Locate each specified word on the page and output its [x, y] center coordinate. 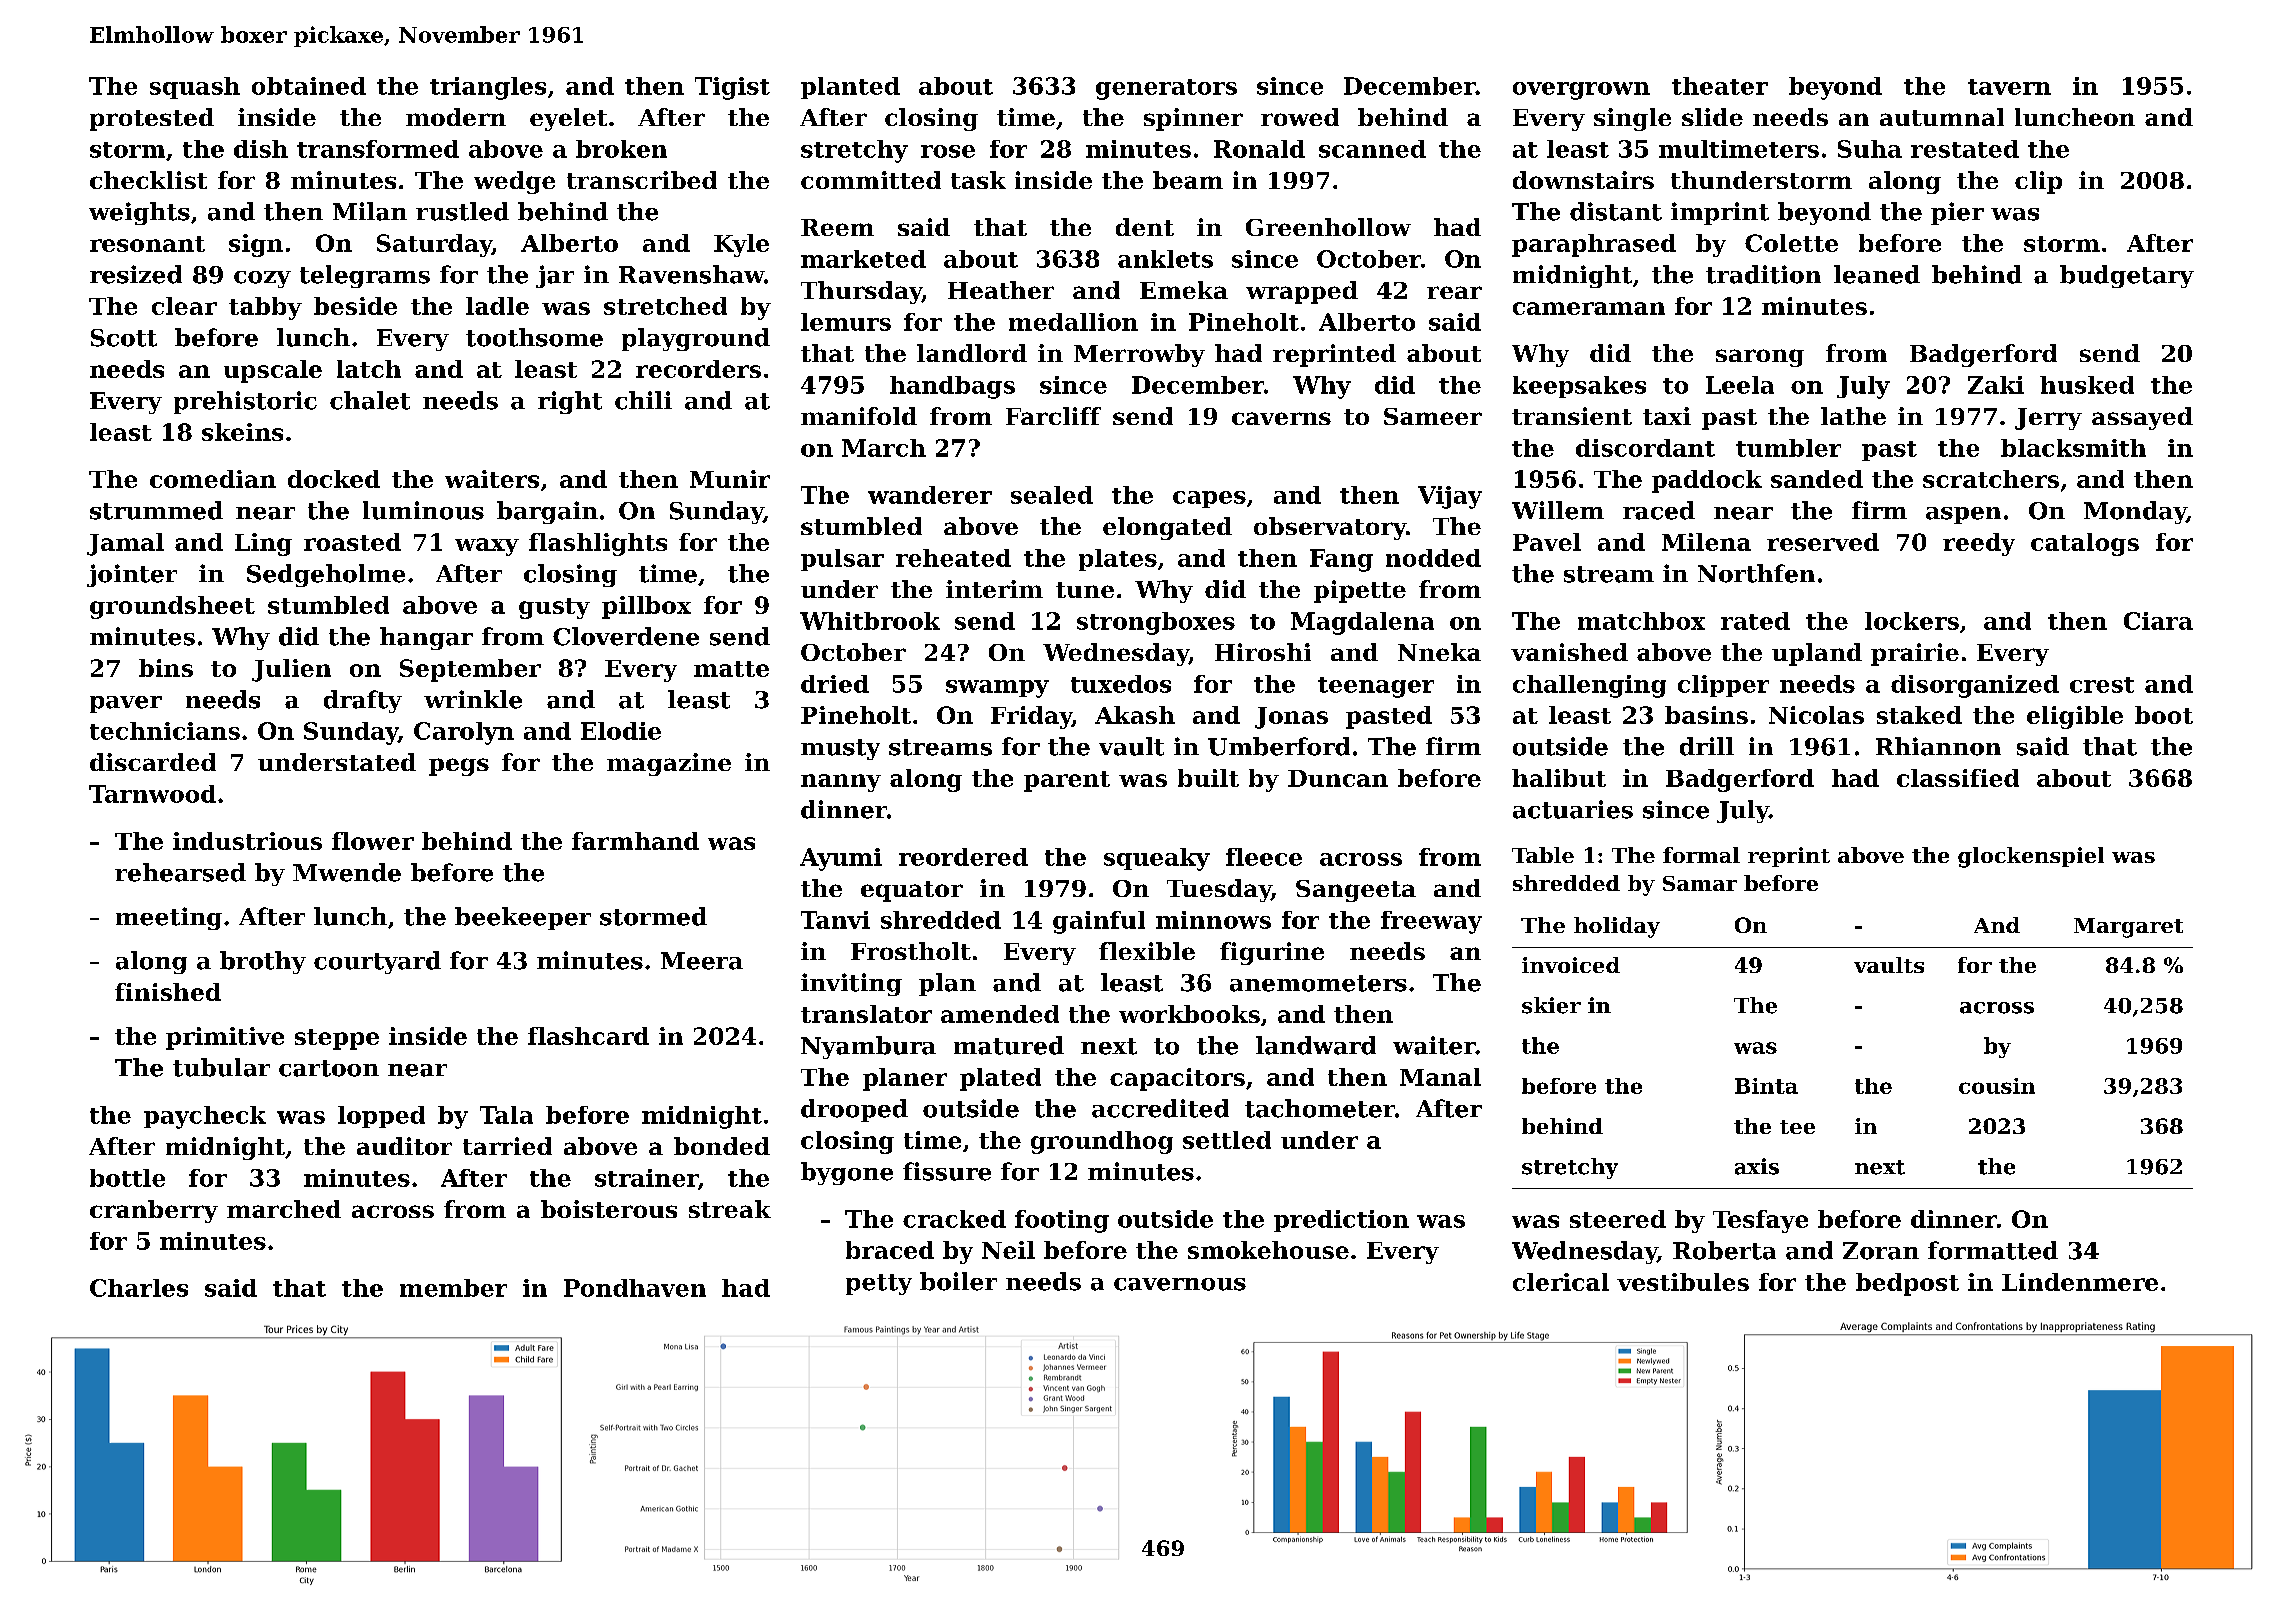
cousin [1997, 1086]
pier [1957, 213]
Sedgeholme [326, 575]
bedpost [1907, 1284]
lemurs [846, 322]
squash [195, 88]
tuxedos [1121, 684]
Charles [139, 1288]
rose [948, 151]
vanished [1569, 652]
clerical [1561, 1282]
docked [334, 479]
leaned [1877, 274]
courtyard [377, 962]
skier [1551, 1005]
